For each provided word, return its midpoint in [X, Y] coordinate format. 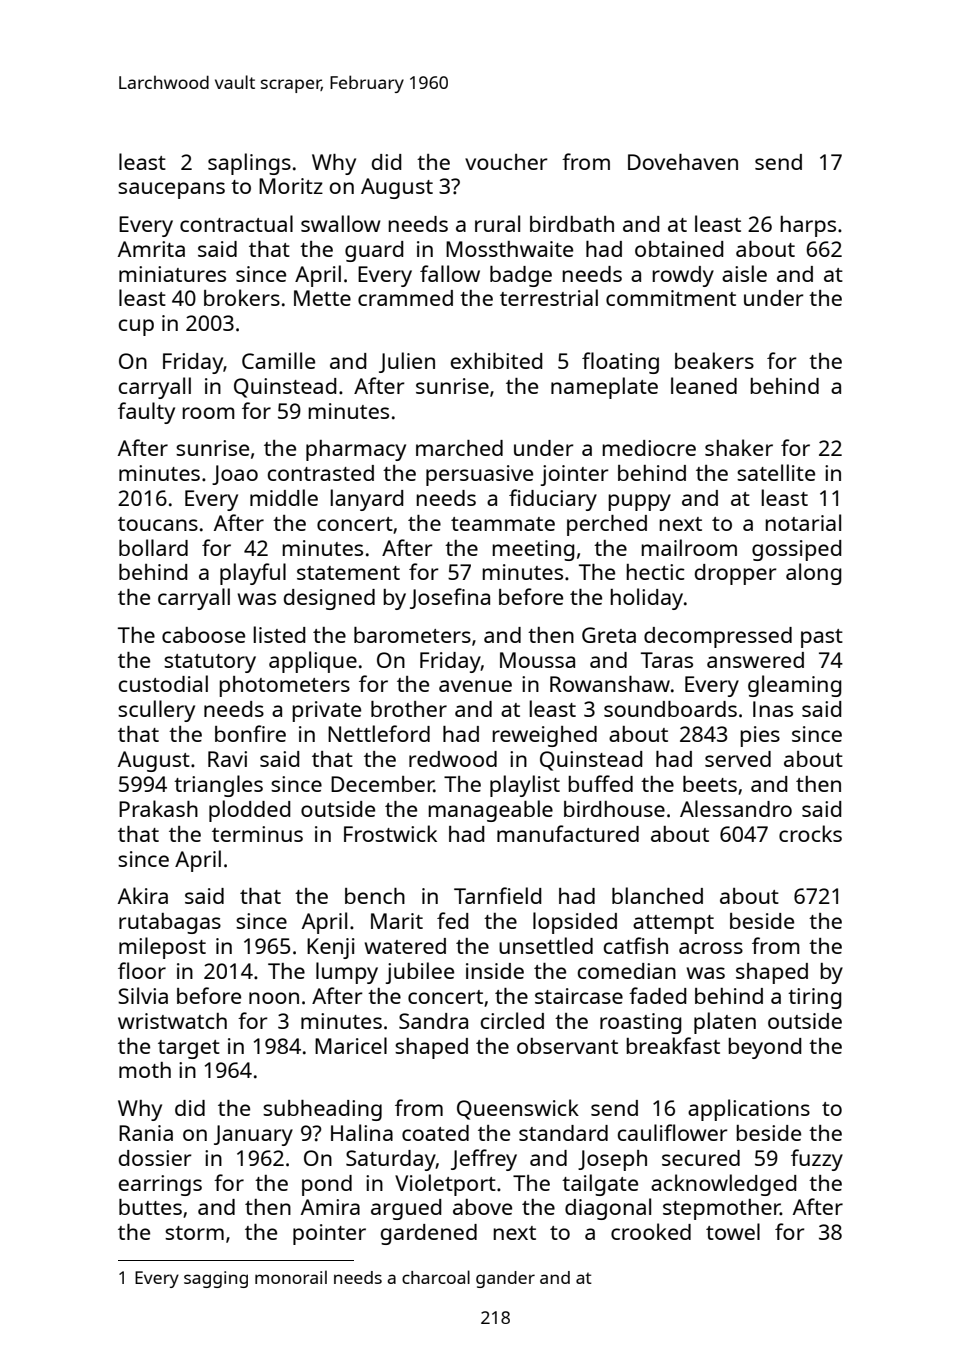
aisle [744, 273]
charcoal [436, 1277]
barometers [412, 635]
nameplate [604, 388]
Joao [235, 475]
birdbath [572, 224]
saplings [249, 164]
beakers [714, 360]
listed [279, 634]
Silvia [143, 995]
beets [710, 784]
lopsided [575, 923]
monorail [291, 1277]
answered [755, 660]
